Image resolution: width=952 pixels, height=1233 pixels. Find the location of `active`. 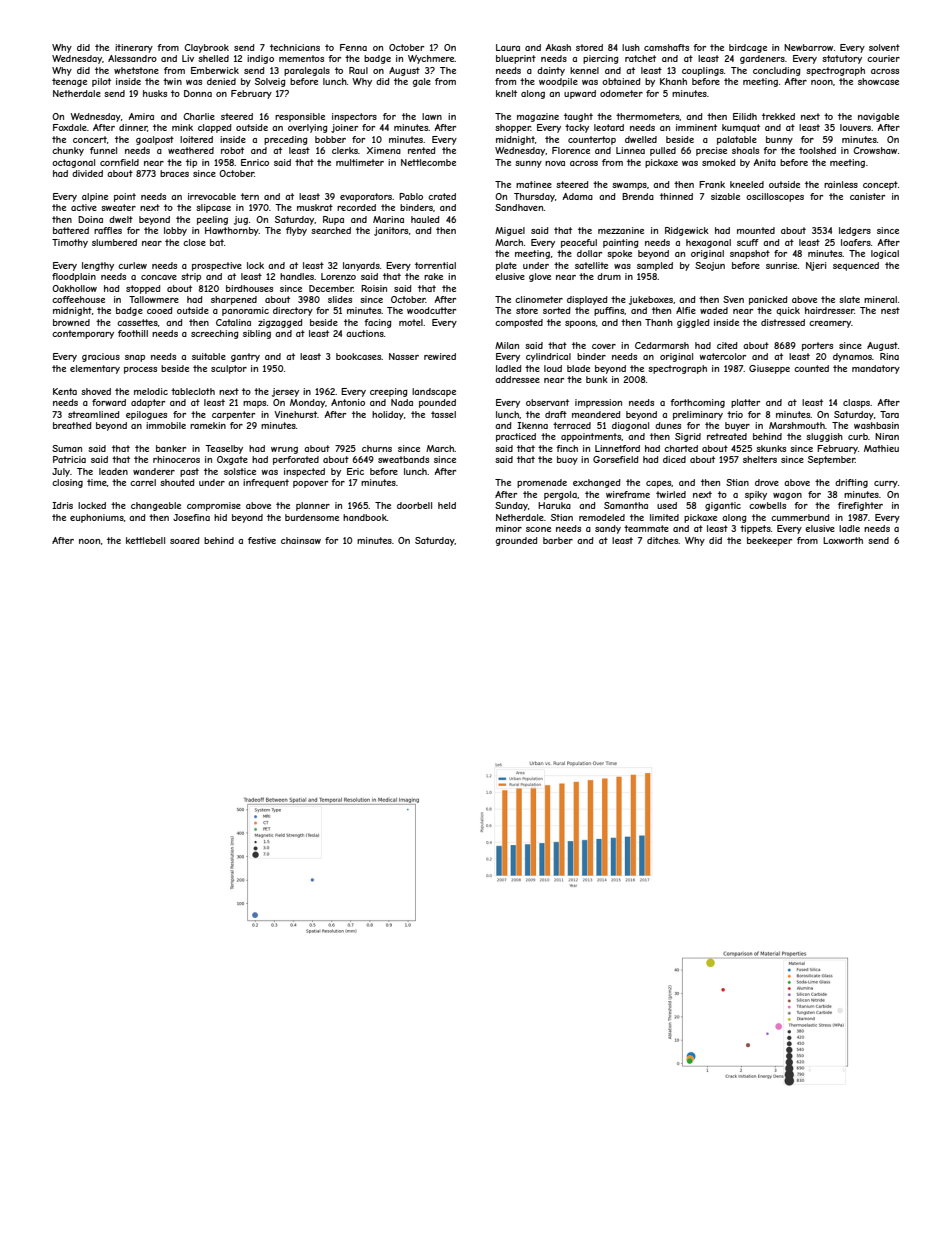

active is located at coordinates (84, 207).
